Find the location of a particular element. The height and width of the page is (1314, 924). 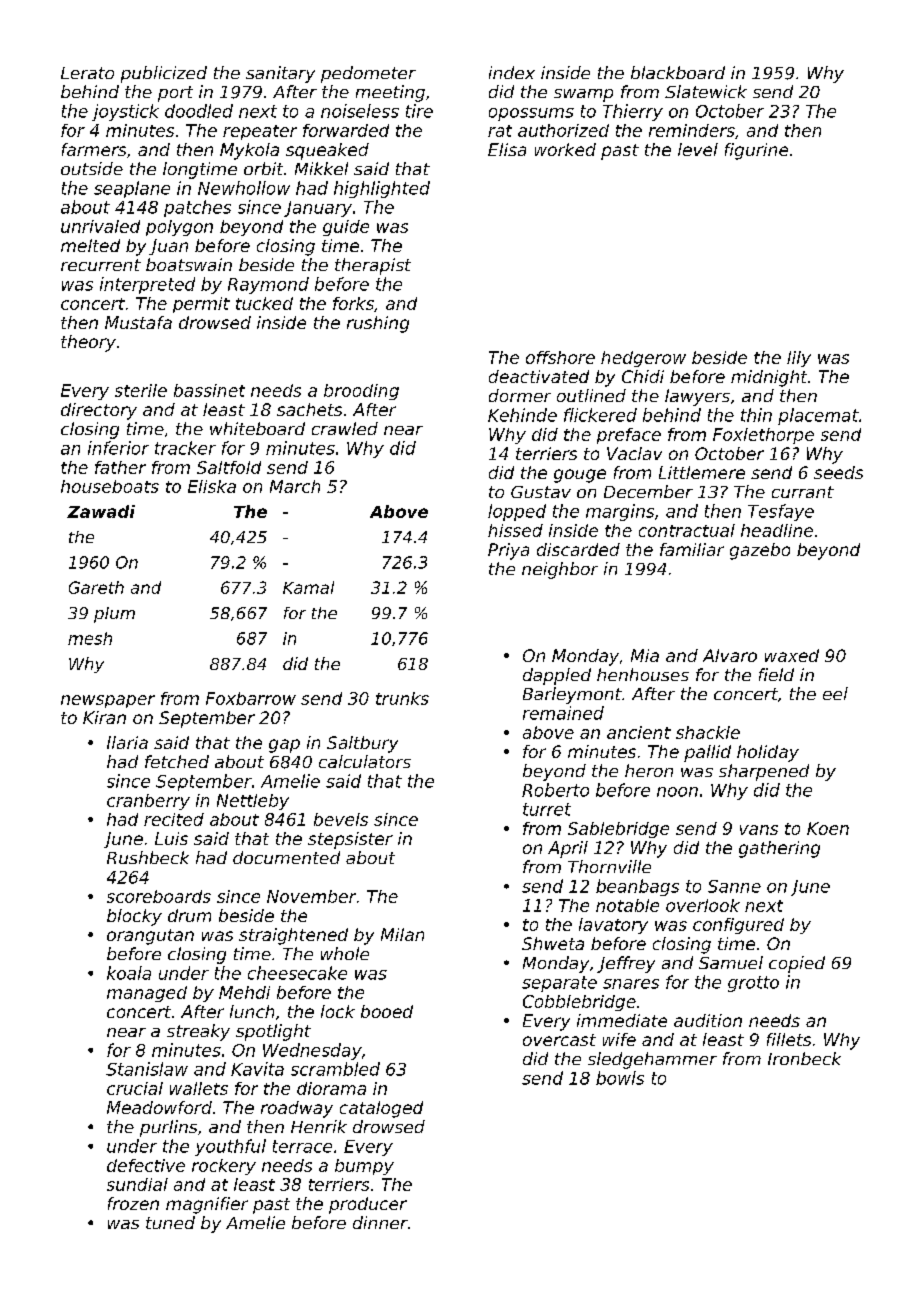

sterile is located at coordinates (141, 390).
